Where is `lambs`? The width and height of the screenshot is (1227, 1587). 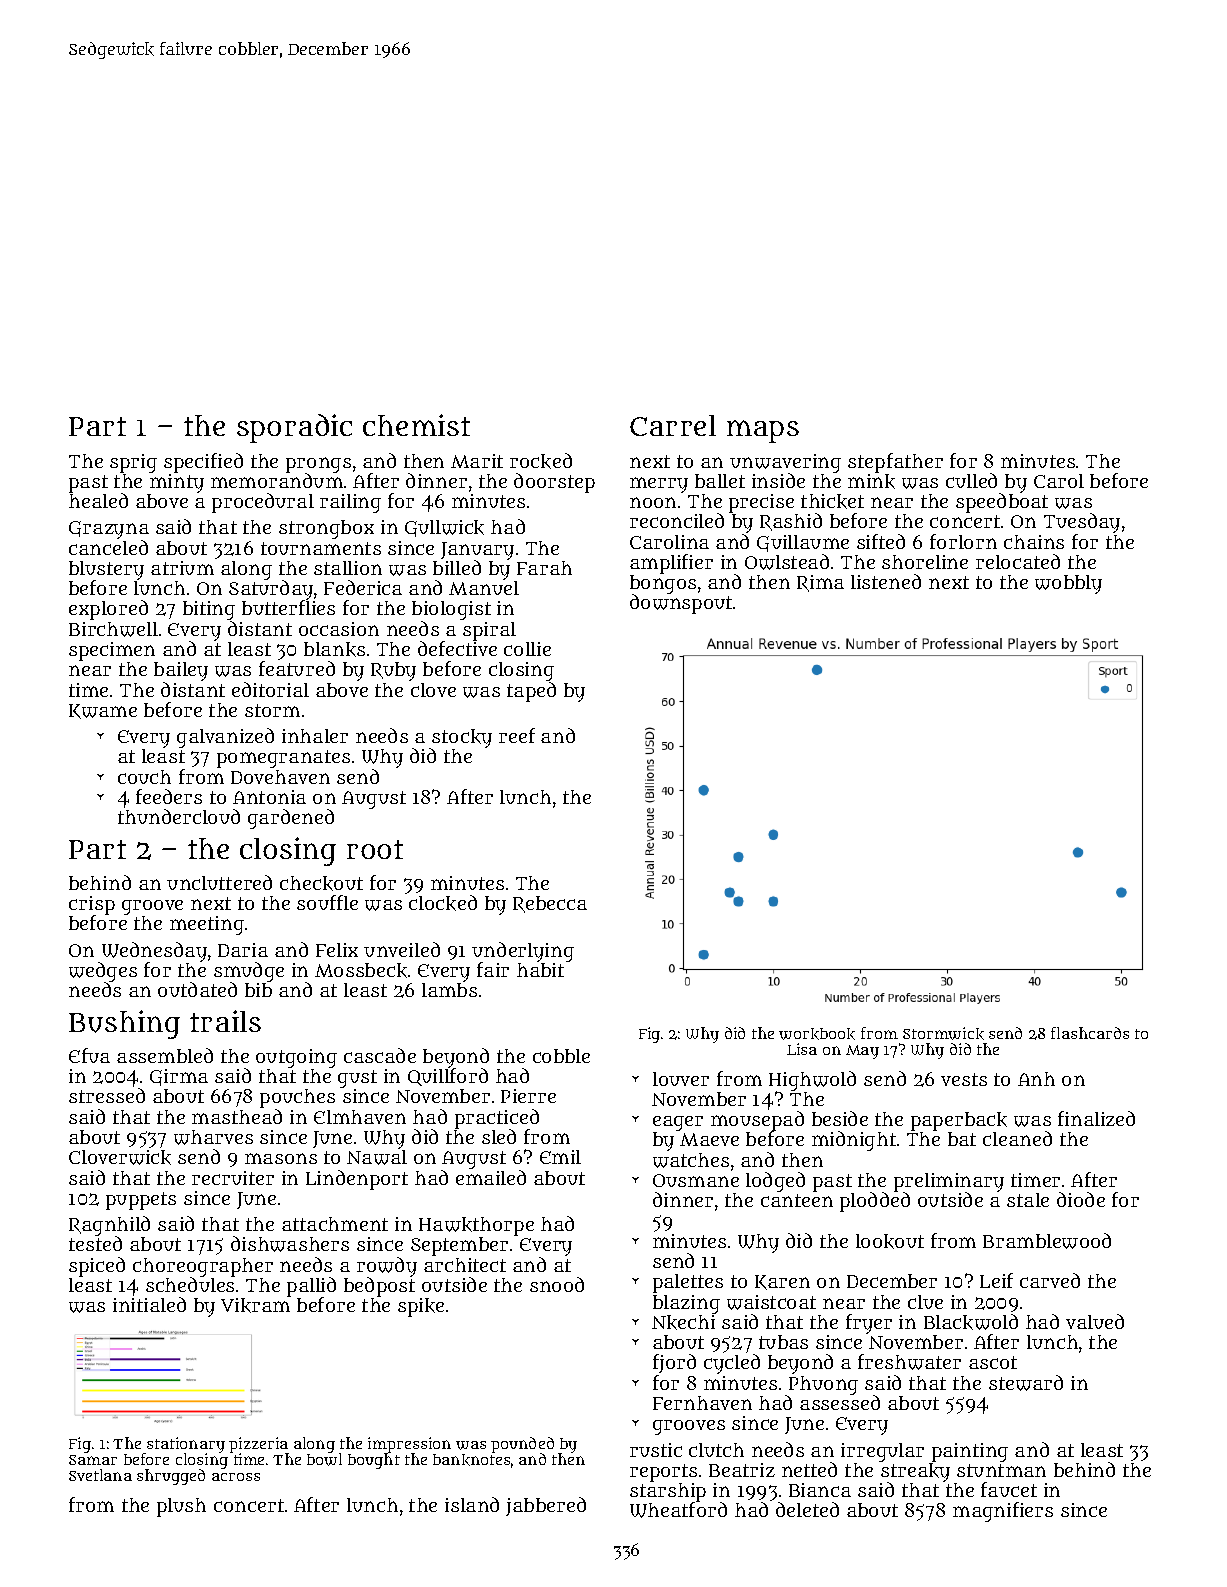
lambs is located at coordinates (449, 990).
